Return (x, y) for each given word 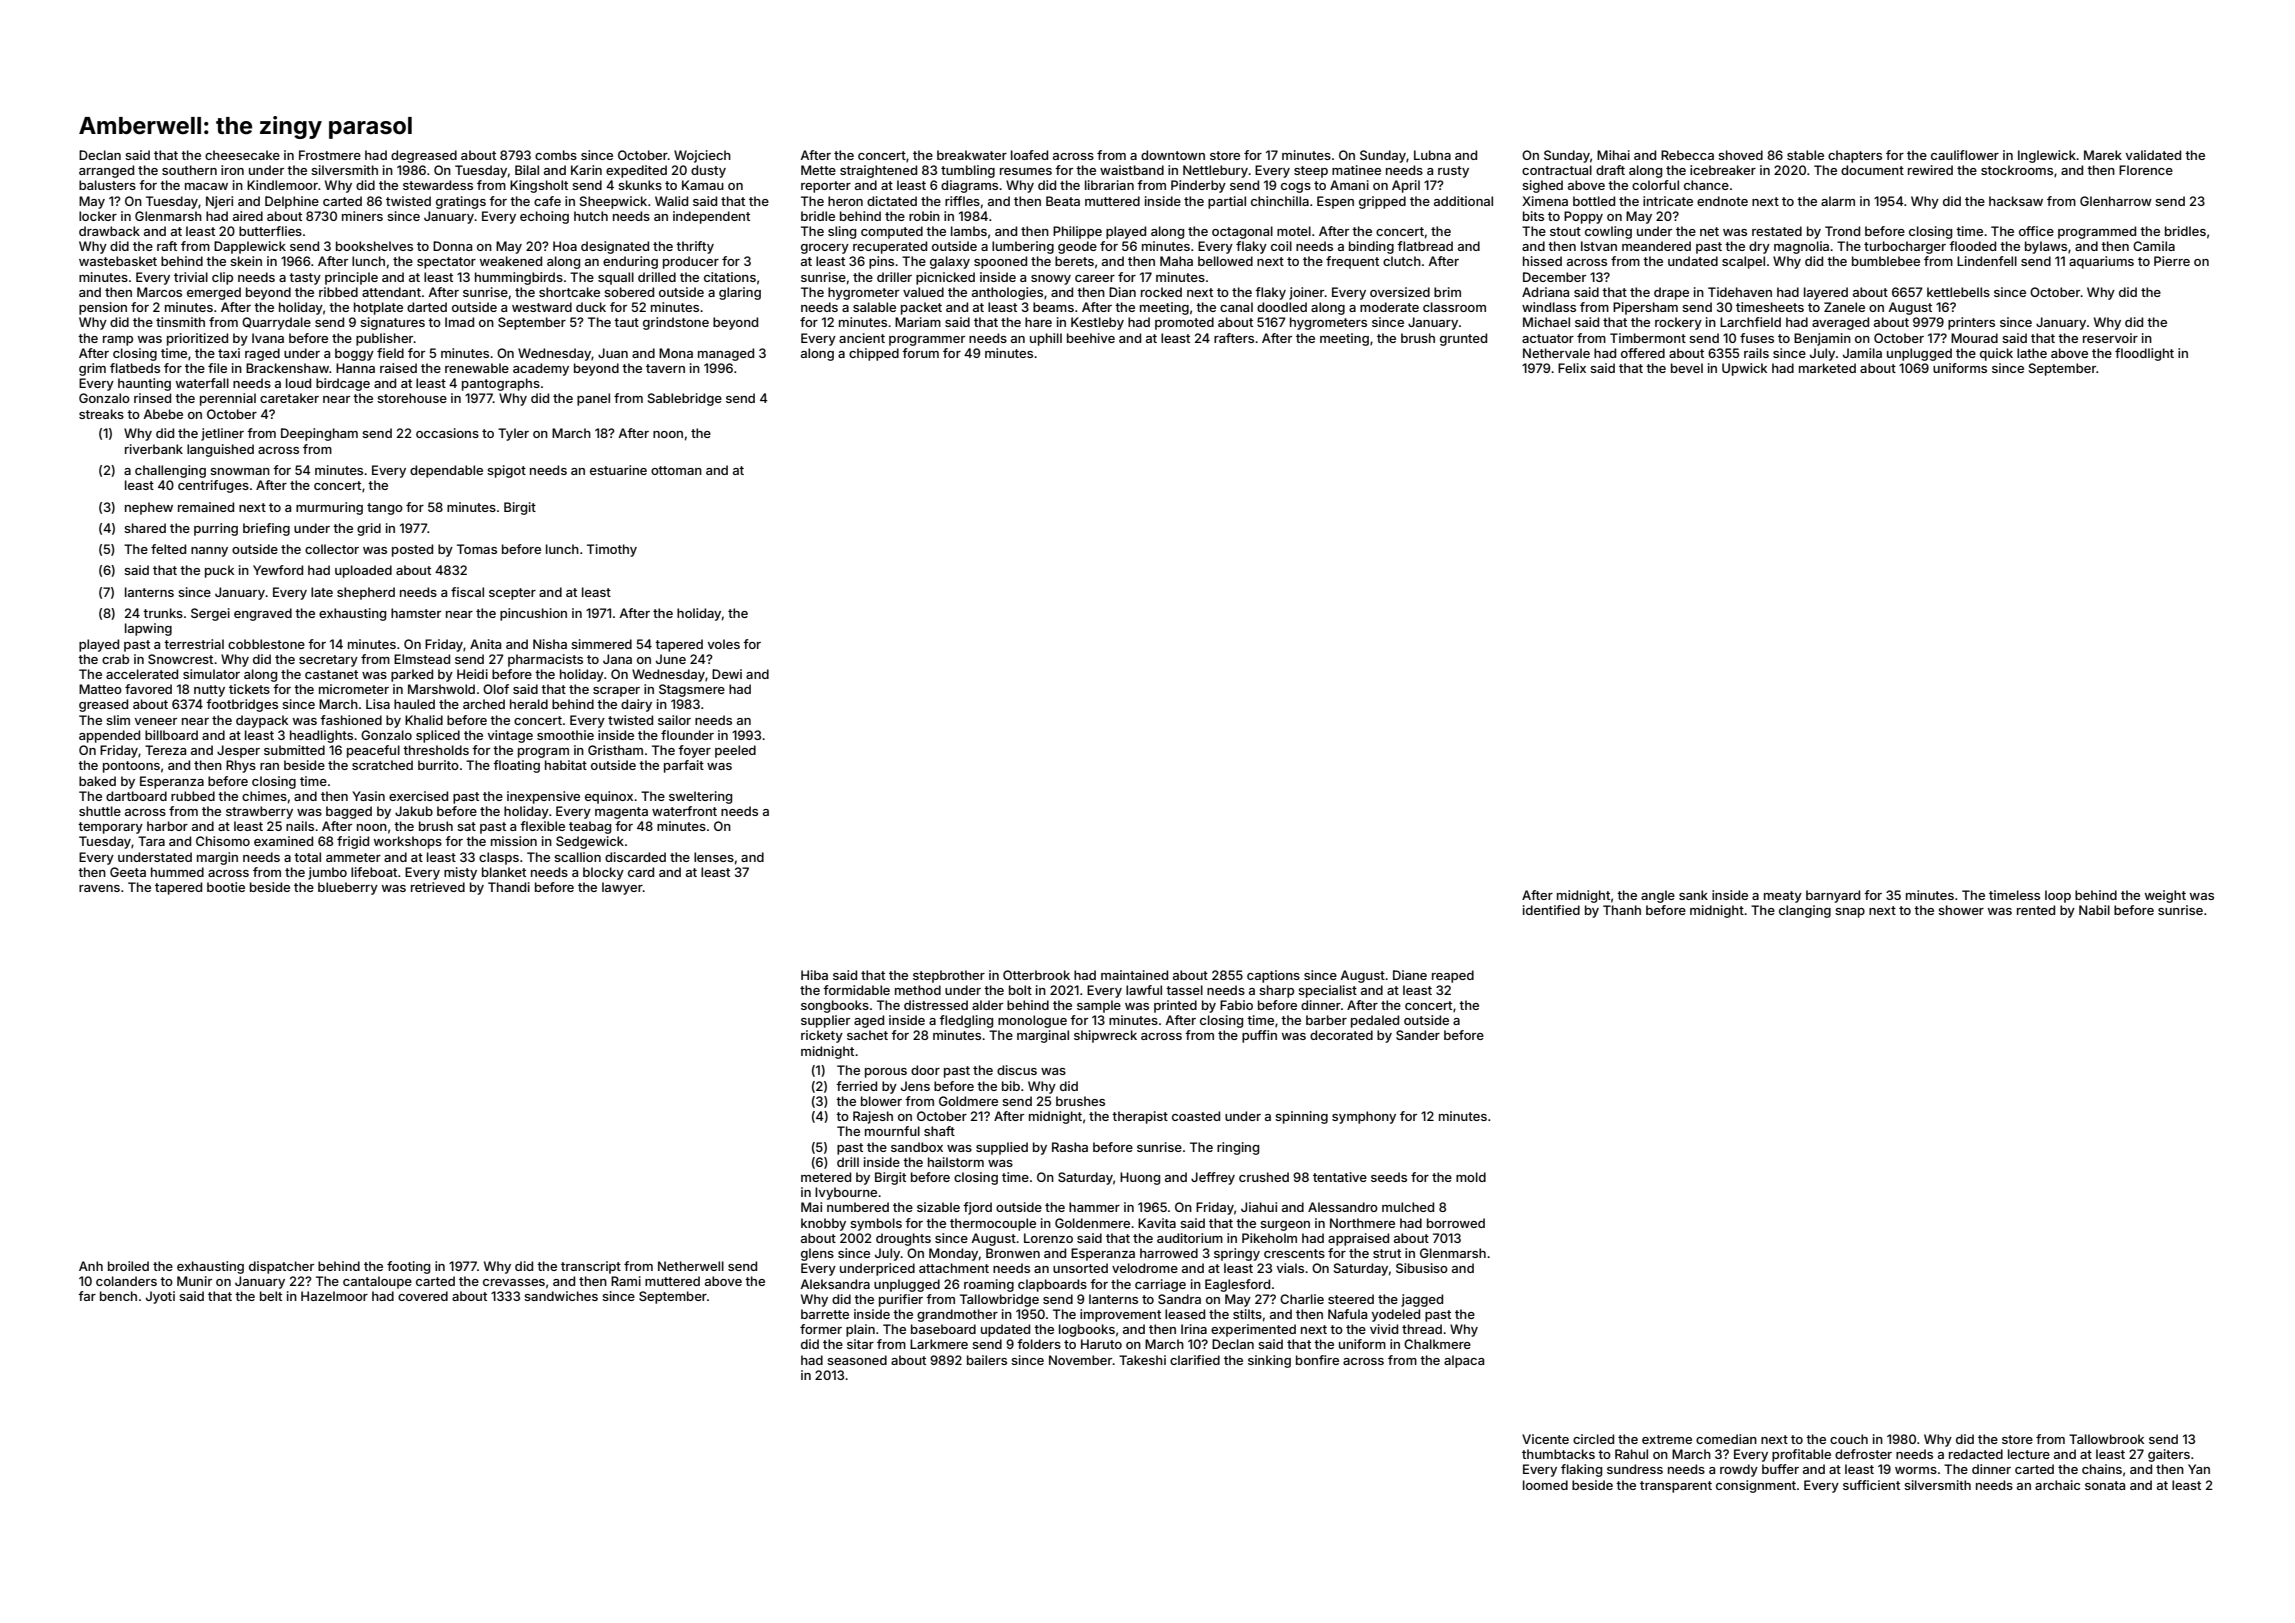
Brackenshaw (287, 368)
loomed (1545, 1485)
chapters (1855, 156)
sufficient (1871, 1485)
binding (1371, 247)
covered (423, 1296)
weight (2165, 896)
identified (1551, 910)
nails (300, 826)
